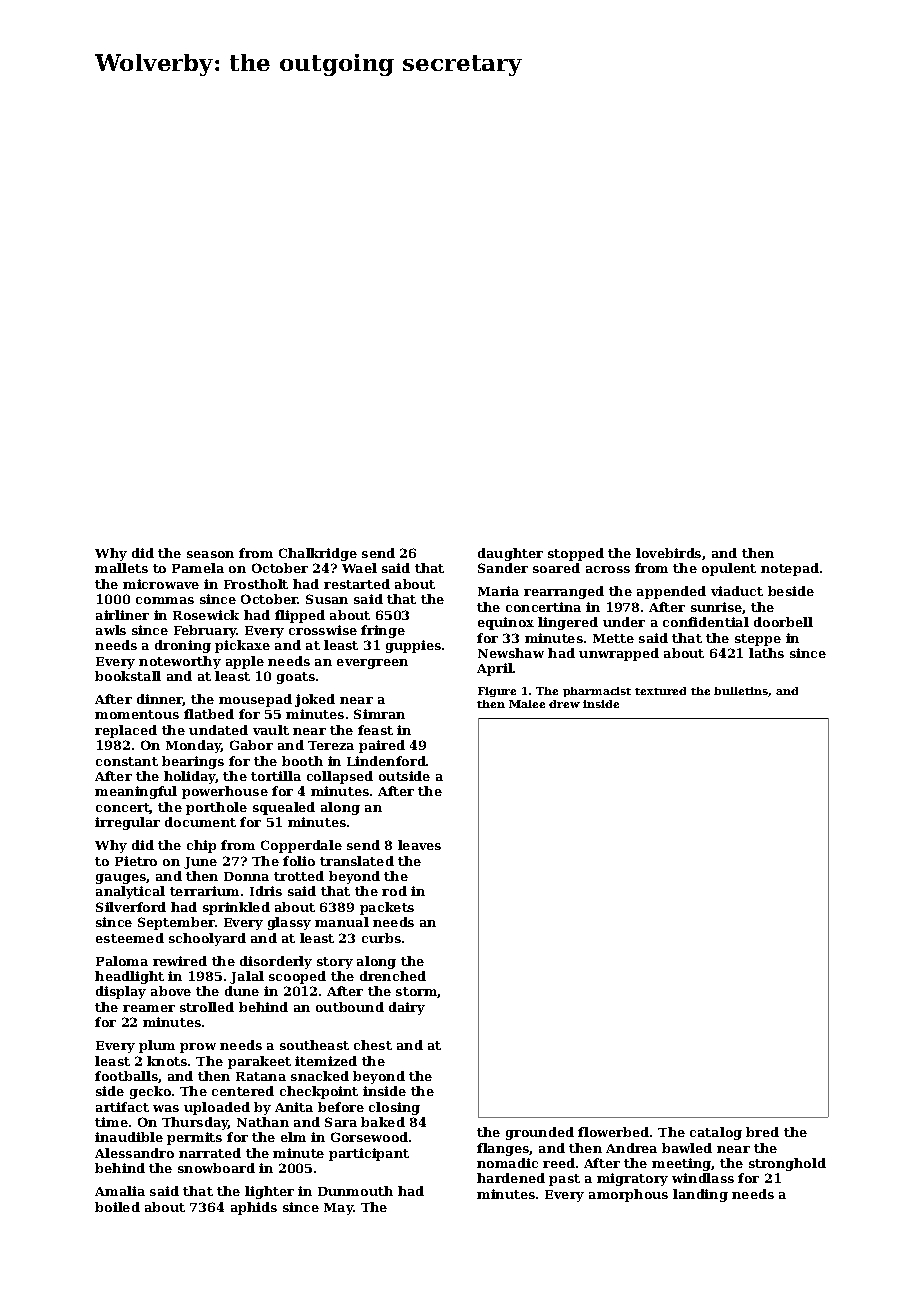 The width and height of the screenshot is (924, 1308). I want to click on opulent, so click(729, 569).
